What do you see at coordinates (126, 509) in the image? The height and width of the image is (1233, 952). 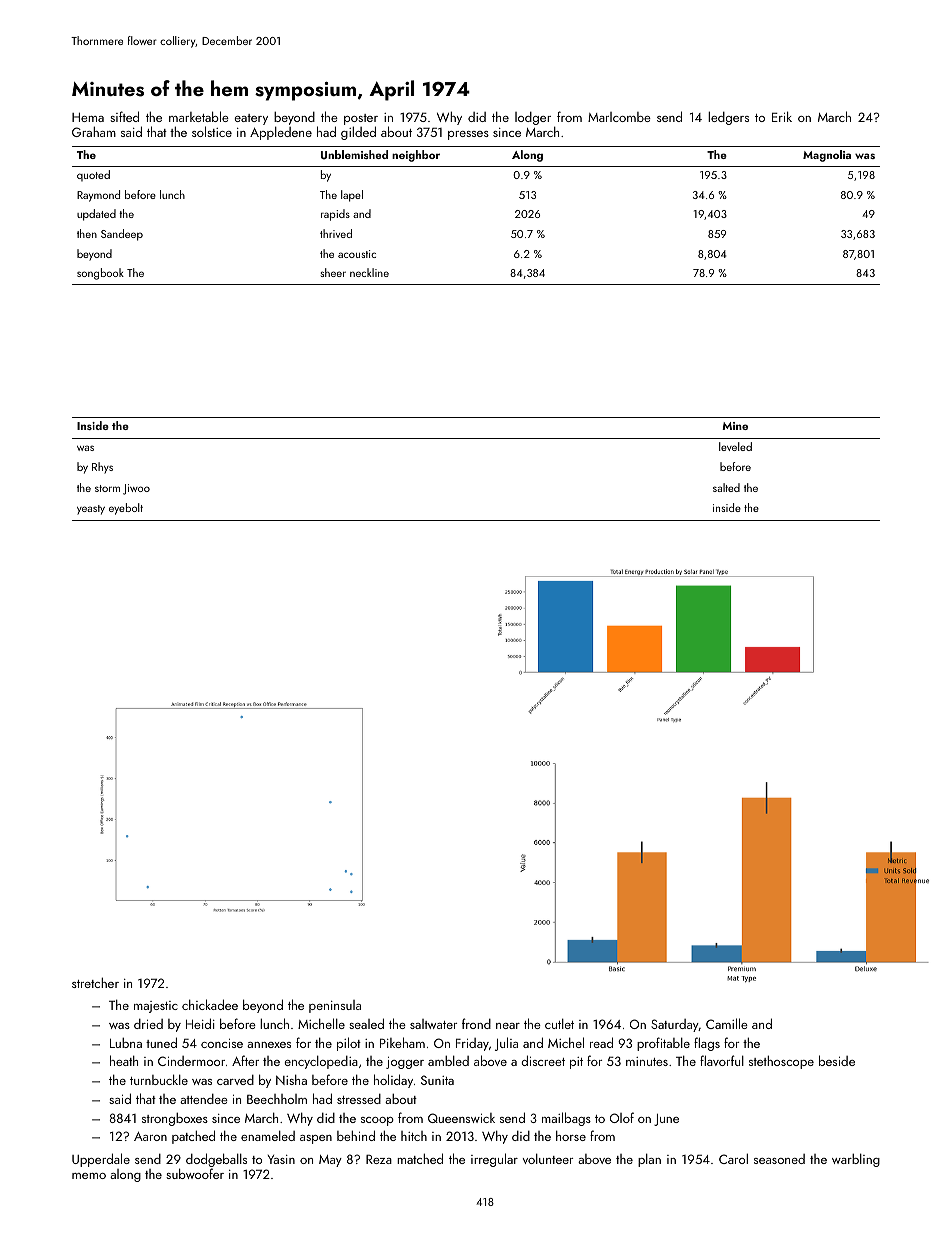 I see `eyebolt` at bounding box center [126, 509].
